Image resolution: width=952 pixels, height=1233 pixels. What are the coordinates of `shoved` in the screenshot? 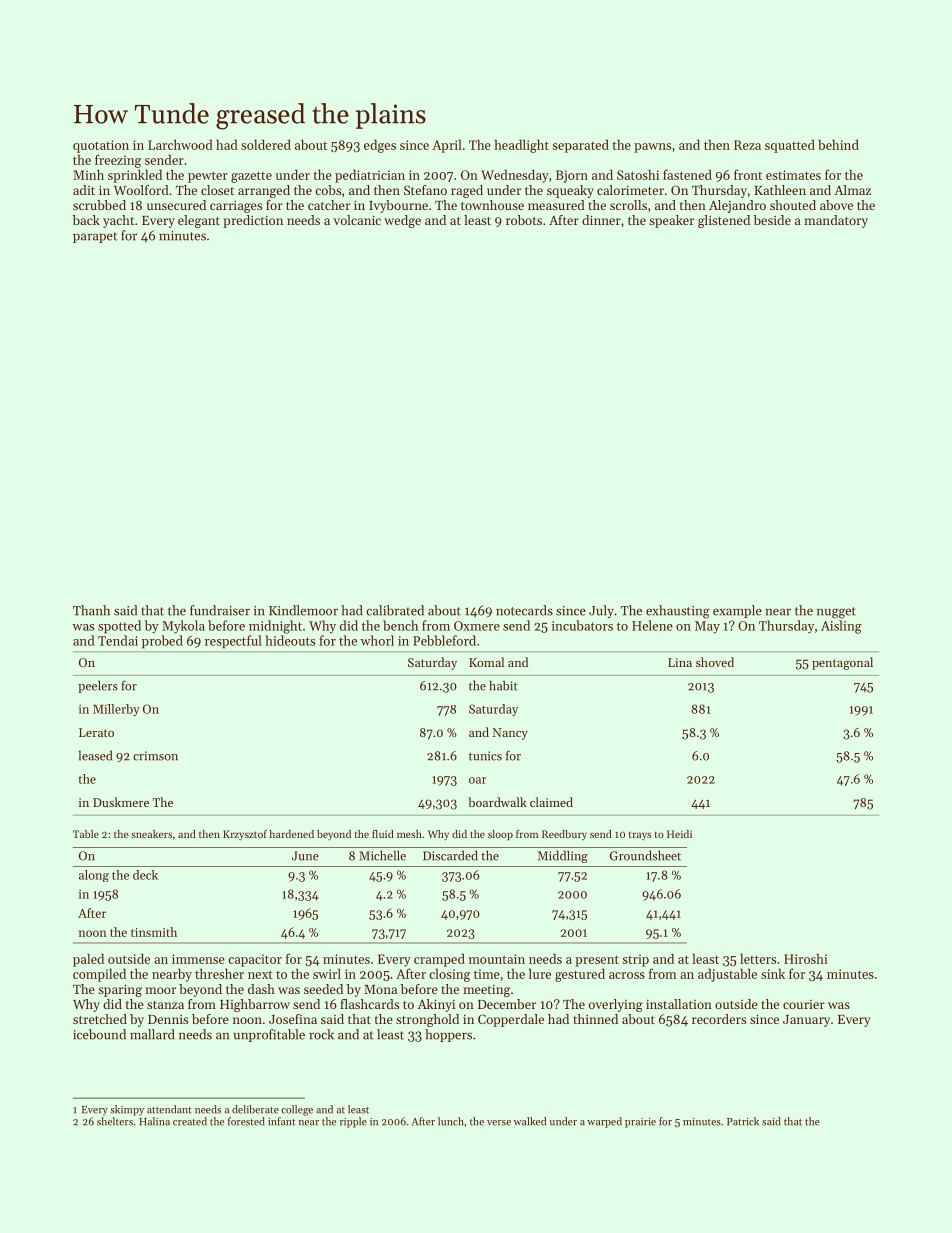 It's located at (715, 662).
